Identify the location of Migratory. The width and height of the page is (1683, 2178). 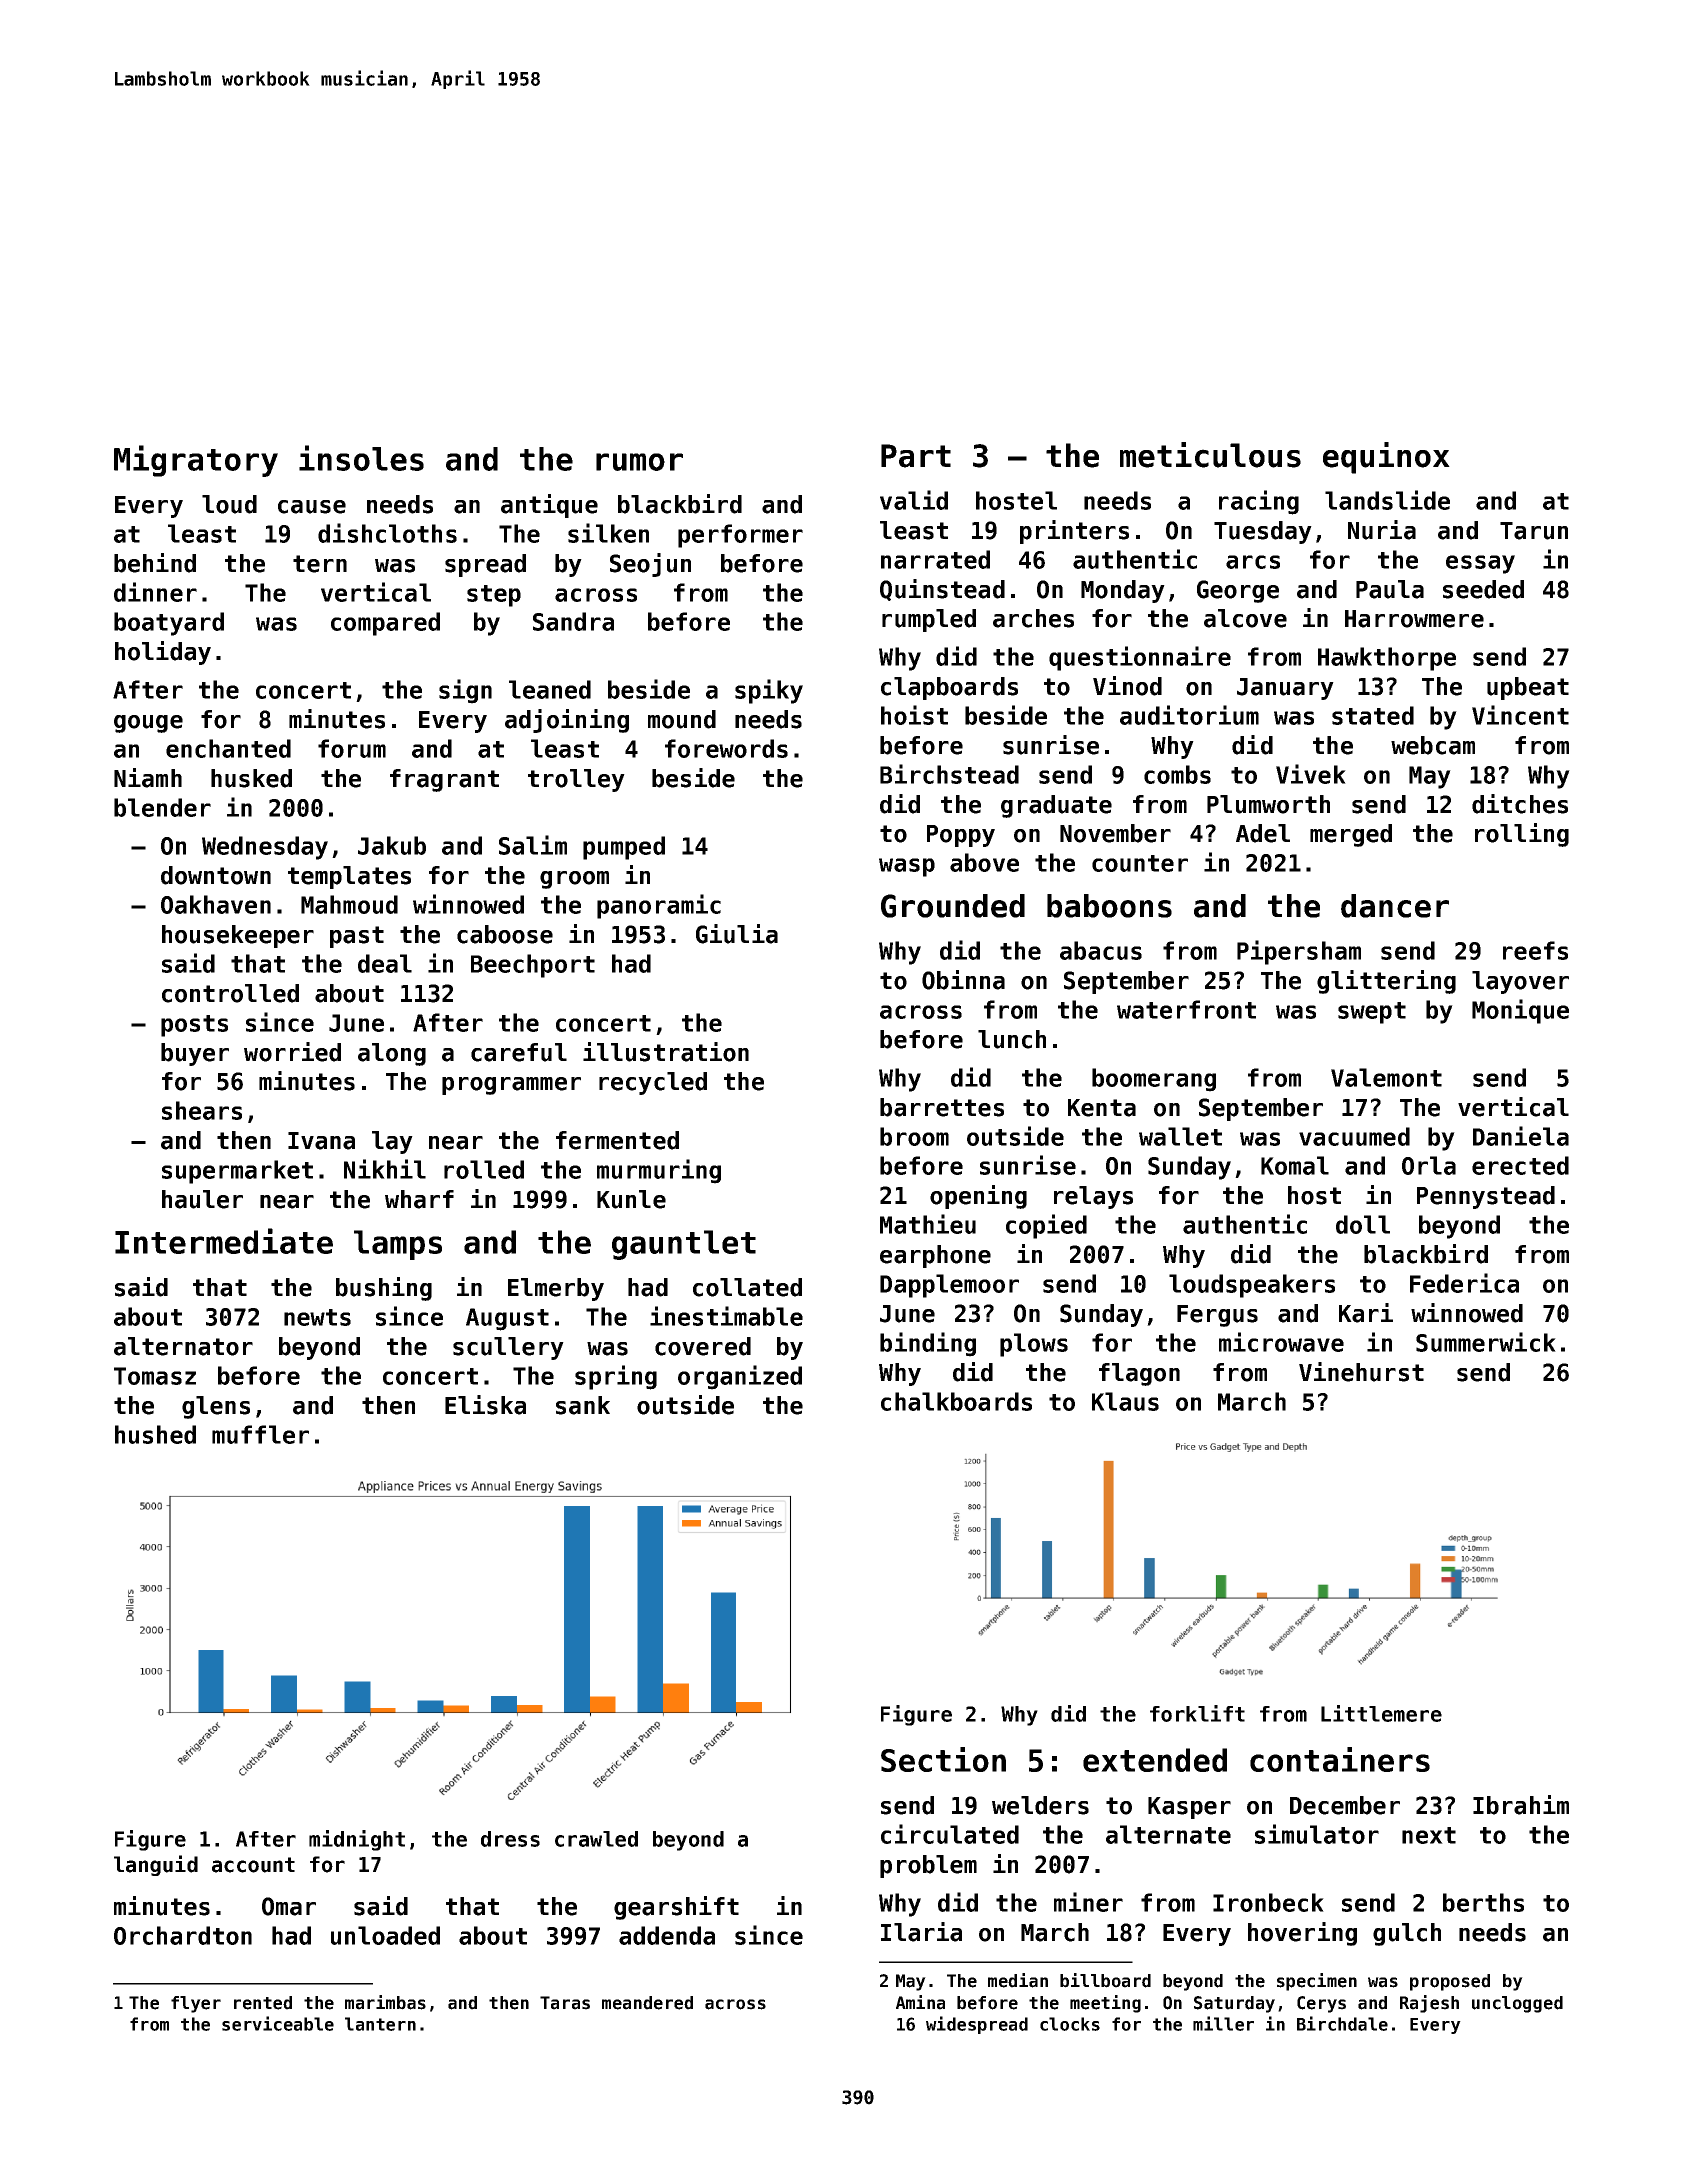
(196, 461).
